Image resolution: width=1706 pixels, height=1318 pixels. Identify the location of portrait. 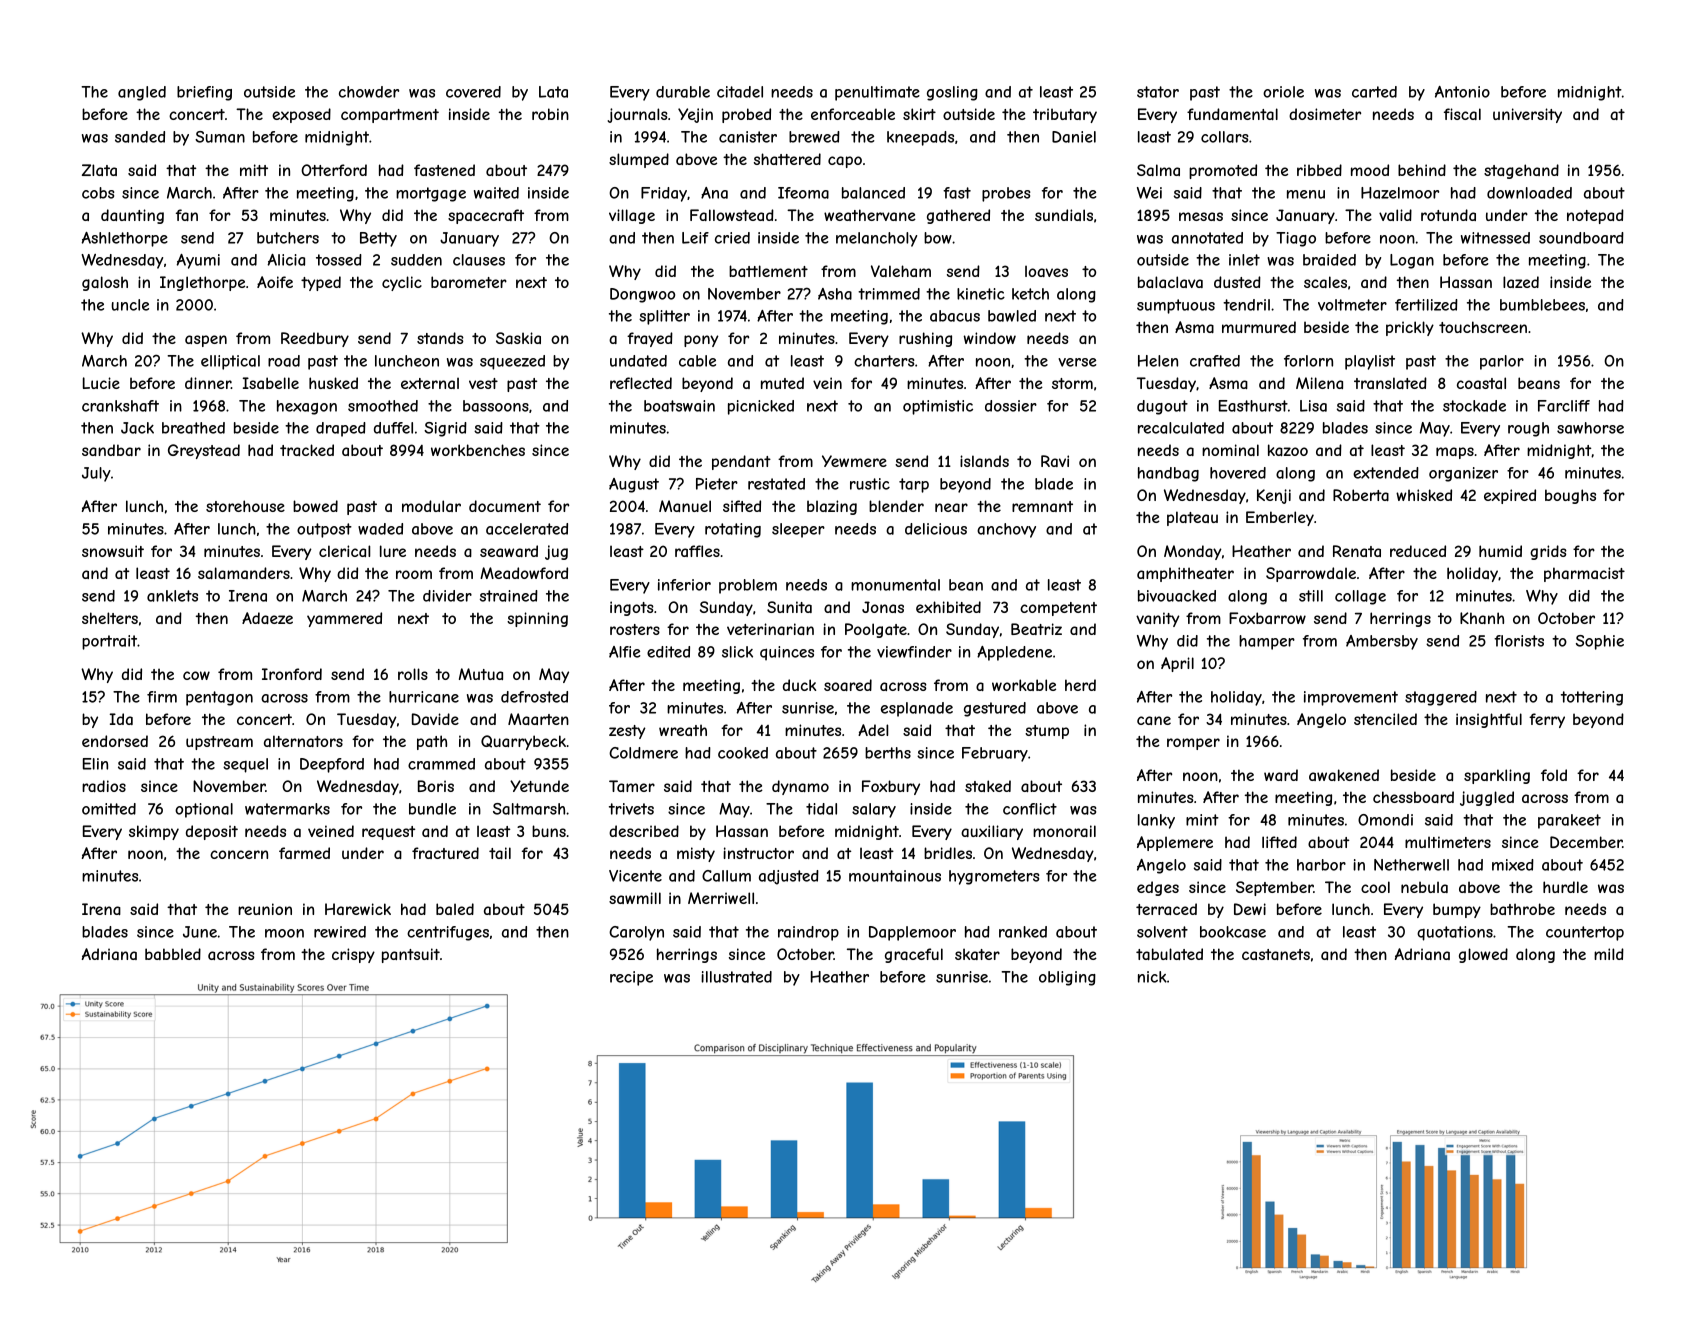
(109, 642).
